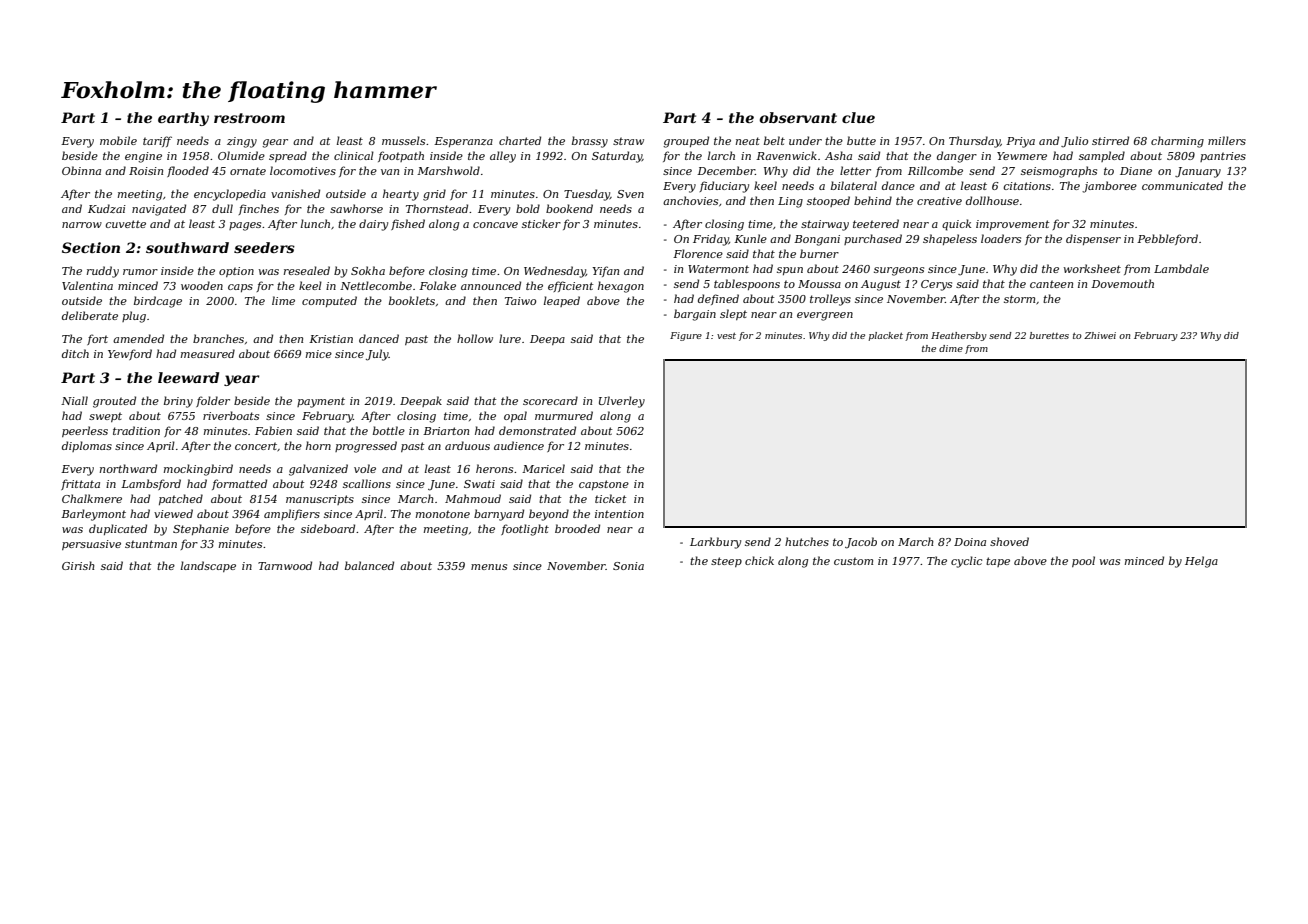  Describe the element at coordinates (798, 117) in the screenshot. I see `observant` at that location.
